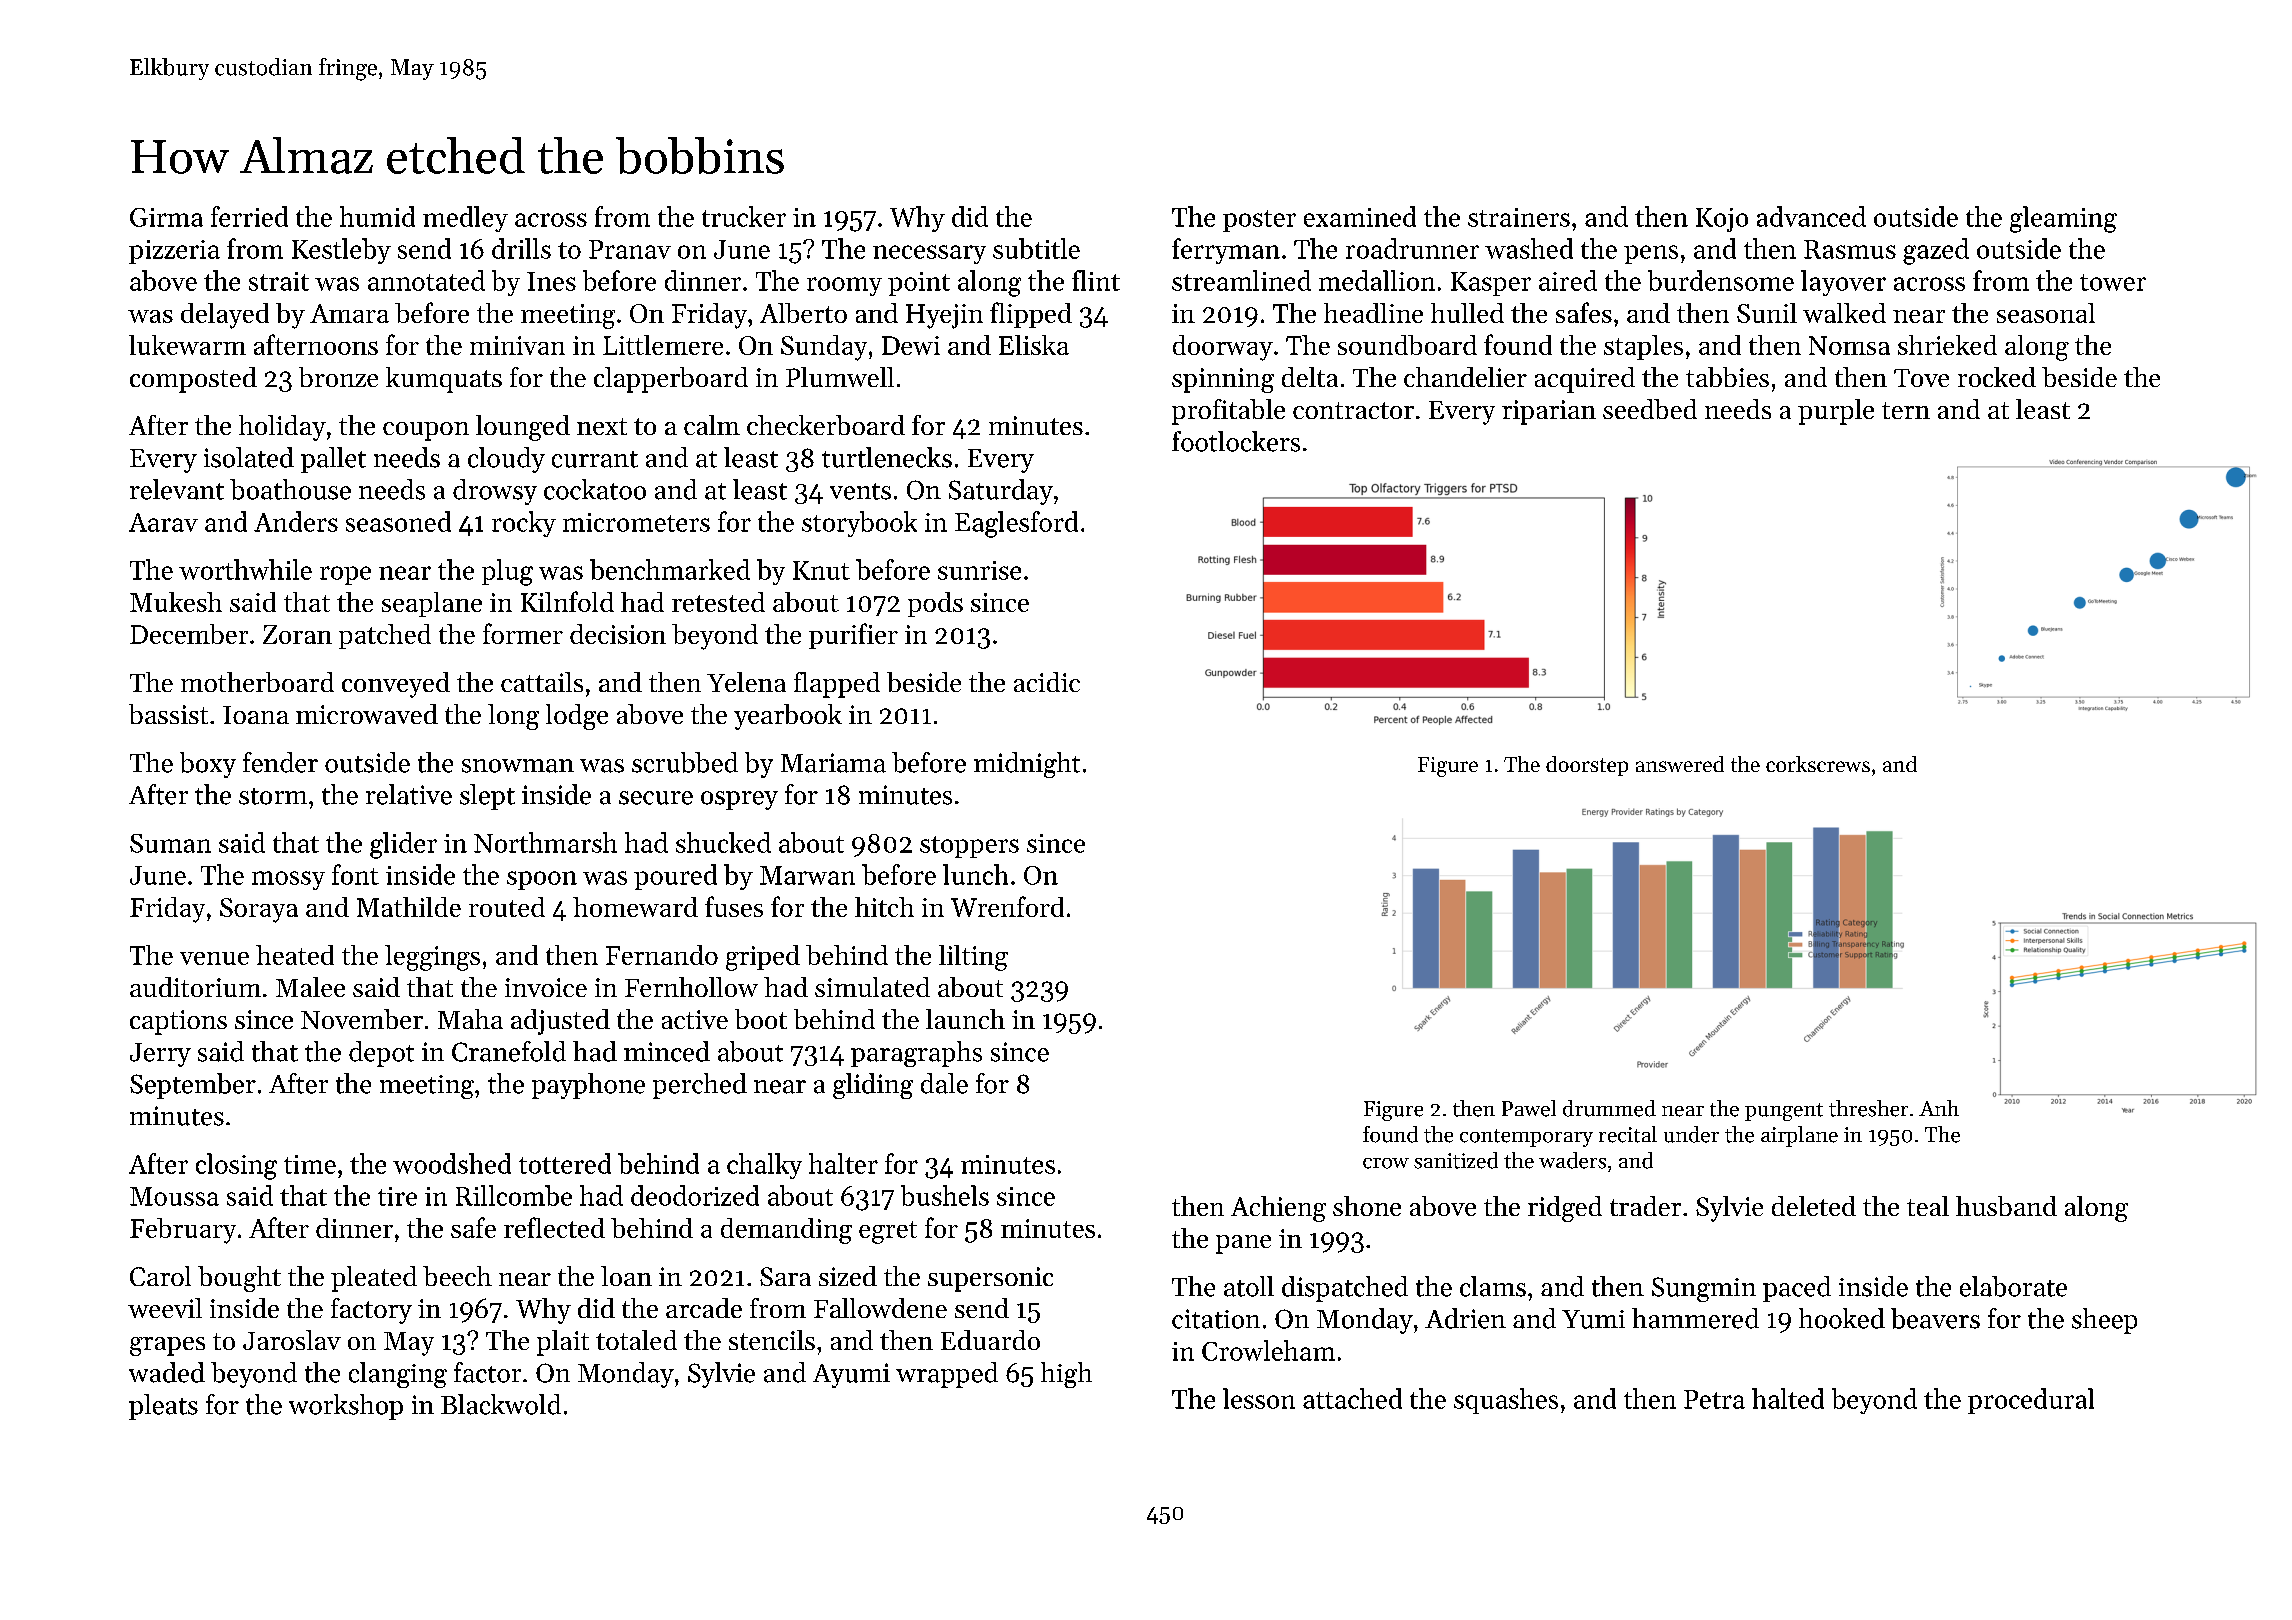 The height and width of the document is (1620, 2292). Describe the element at coordinates (523, 633) in the document. I see `former` at that location.
